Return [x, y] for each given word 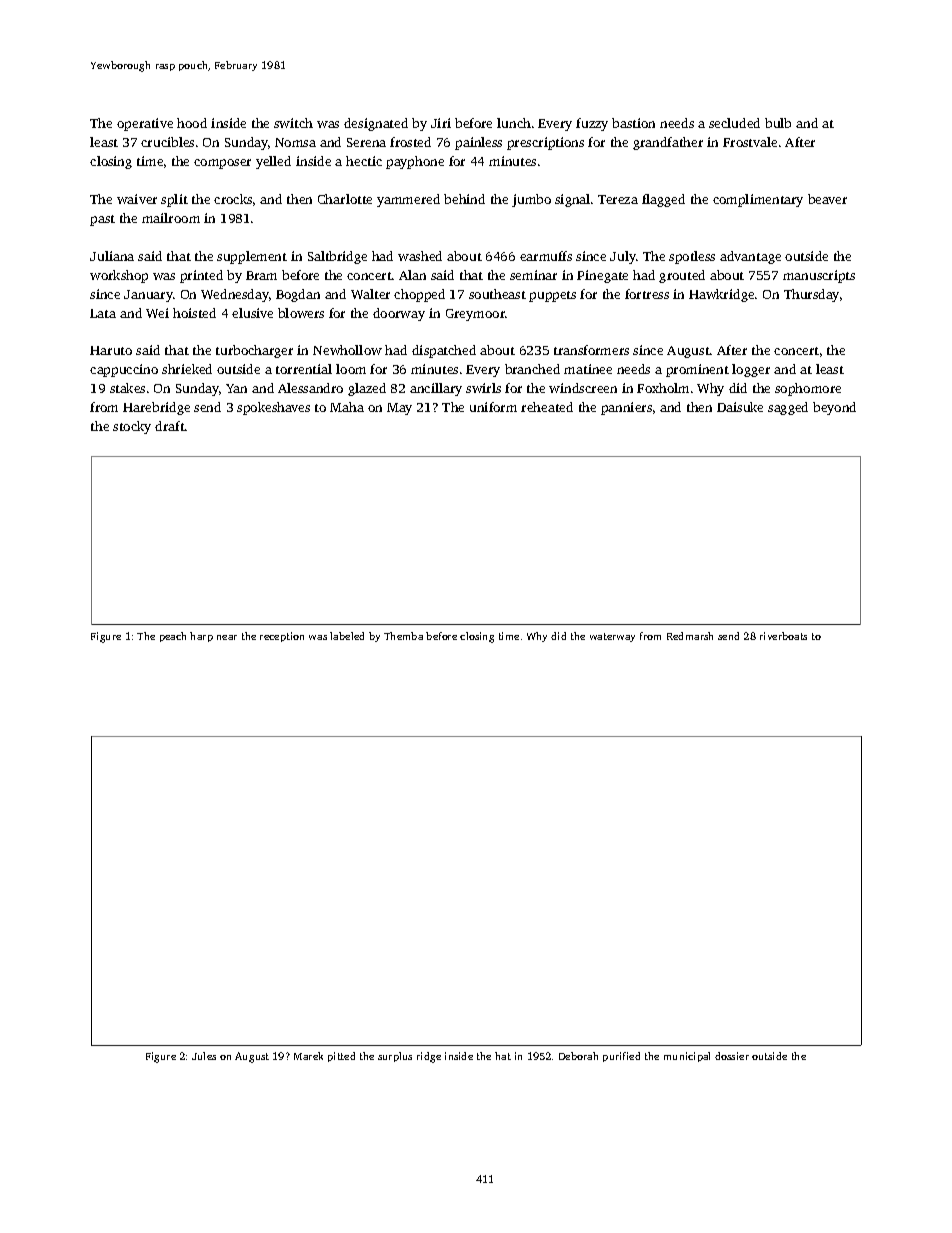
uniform [493, 407]
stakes [127, 388]
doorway [399, 314]
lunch [514, 123]
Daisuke [740, 407]
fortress [647, 294]
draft [170, 426]
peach [173, 637]
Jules [204, 1056]
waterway [612, 637]
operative [145, 124]
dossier [732, 1056]
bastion [633, 123]
